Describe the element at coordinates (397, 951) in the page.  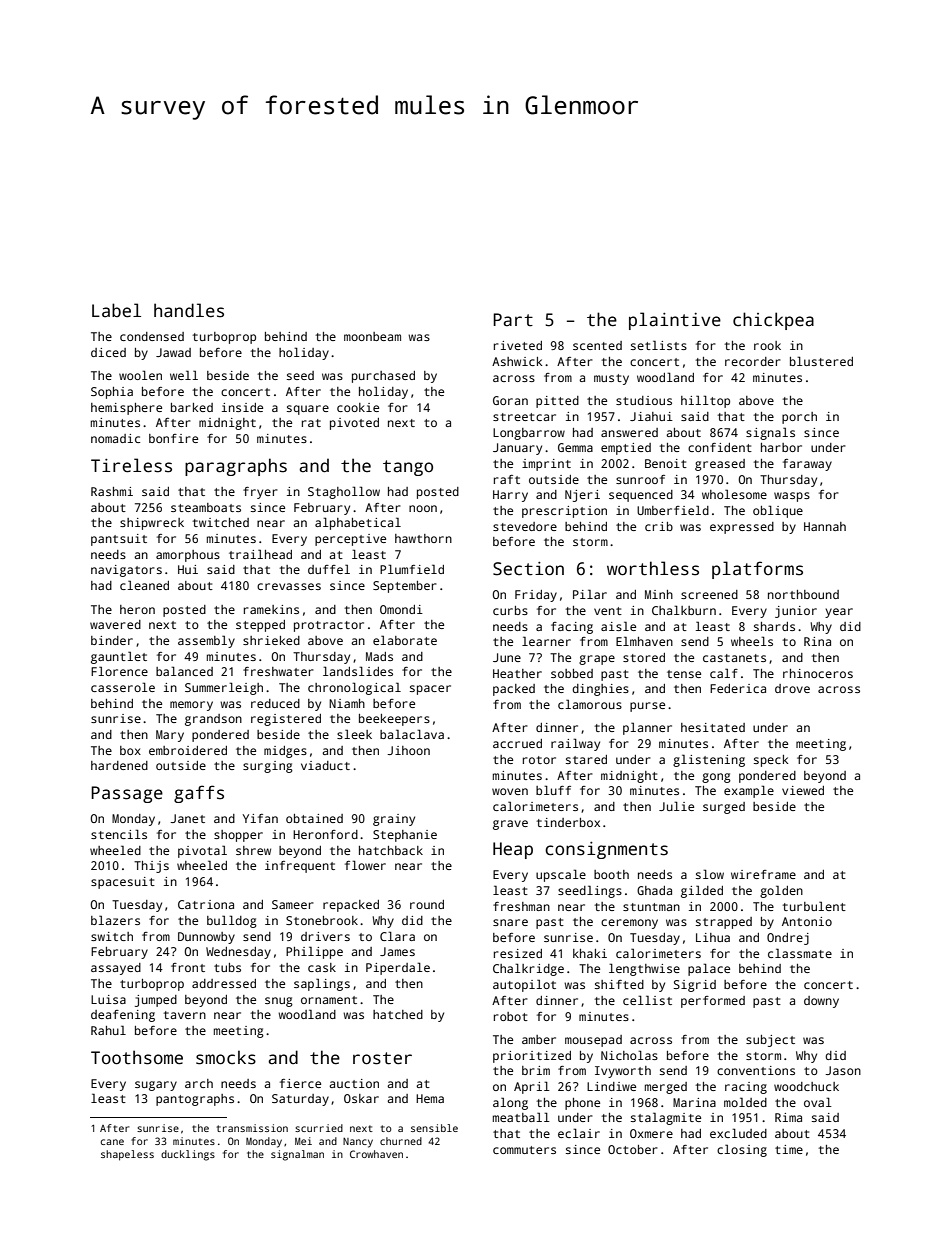
I see `James` at that location.
